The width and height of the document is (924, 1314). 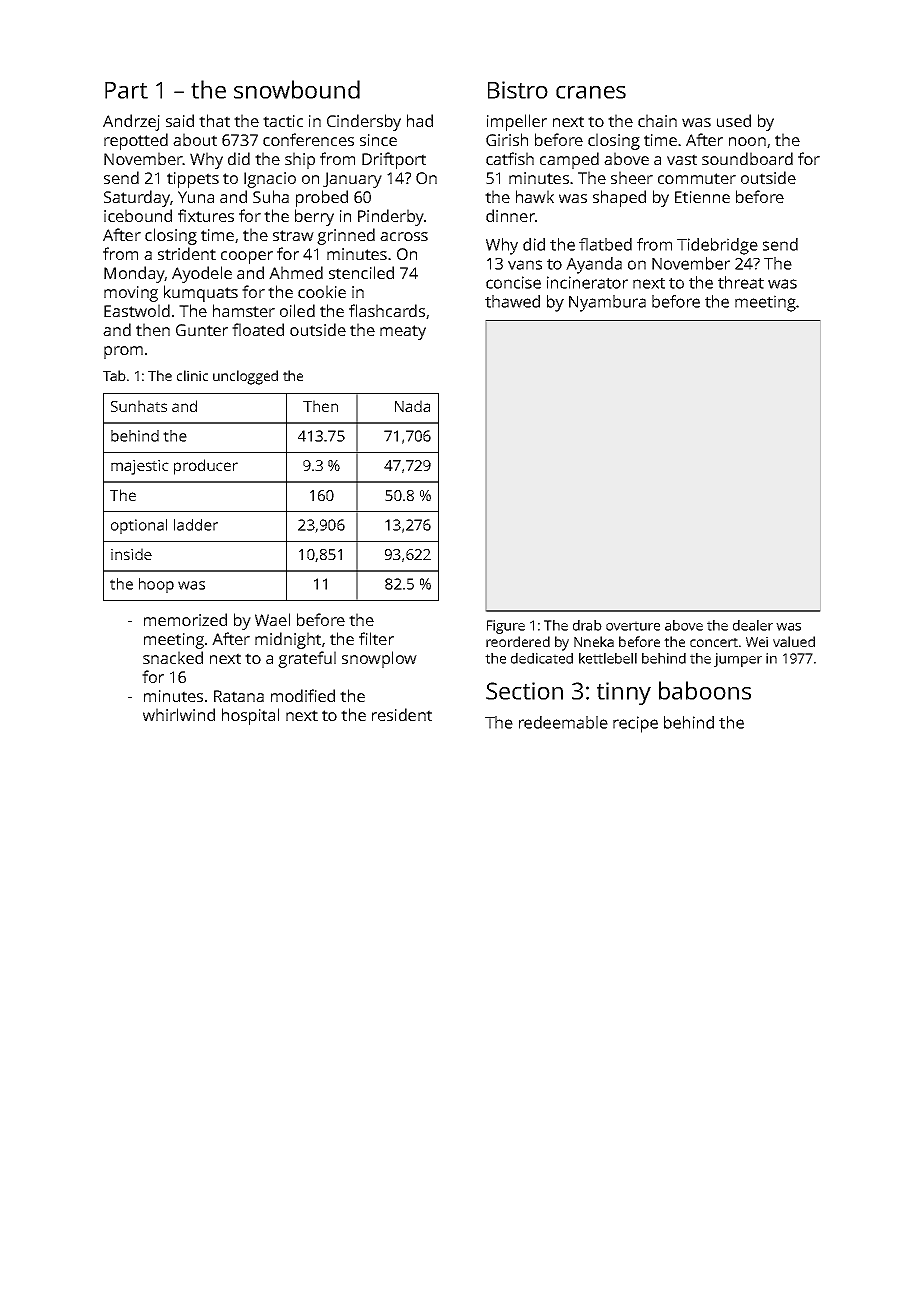 I want to click on Part, so click(x=126, y=90).
